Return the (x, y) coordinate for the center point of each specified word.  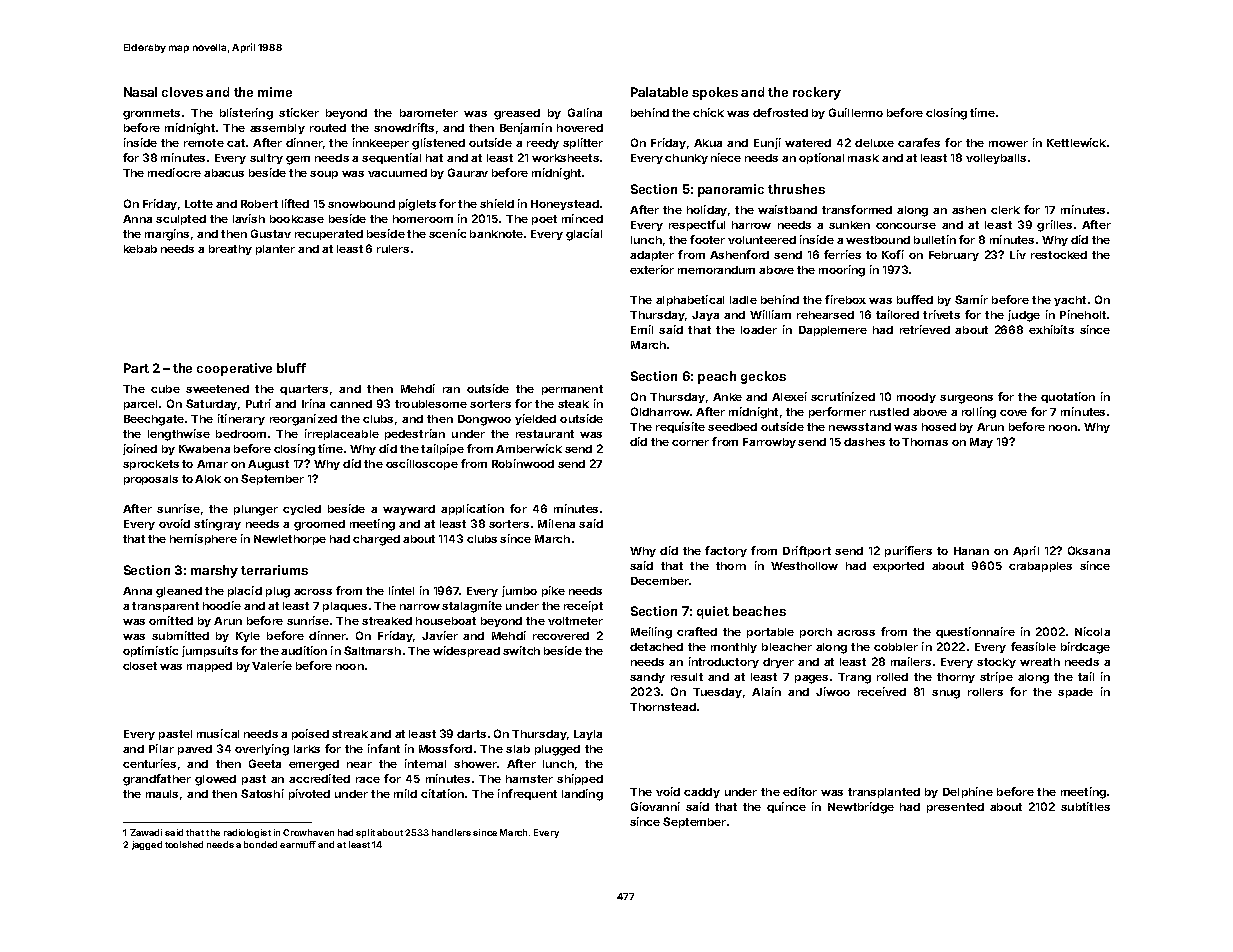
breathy (230, 250)
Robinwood (523, 463)
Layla (588, 735)
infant (384, 748)
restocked (1059, 255)
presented (955, 808)
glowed (215, 780)
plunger (256, 510)
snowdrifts (404, 127)
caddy (702, 793)
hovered (580, 128)
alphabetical (690, 300)
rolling (979, 413)
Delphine (968, 792)
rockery (817, 93)
